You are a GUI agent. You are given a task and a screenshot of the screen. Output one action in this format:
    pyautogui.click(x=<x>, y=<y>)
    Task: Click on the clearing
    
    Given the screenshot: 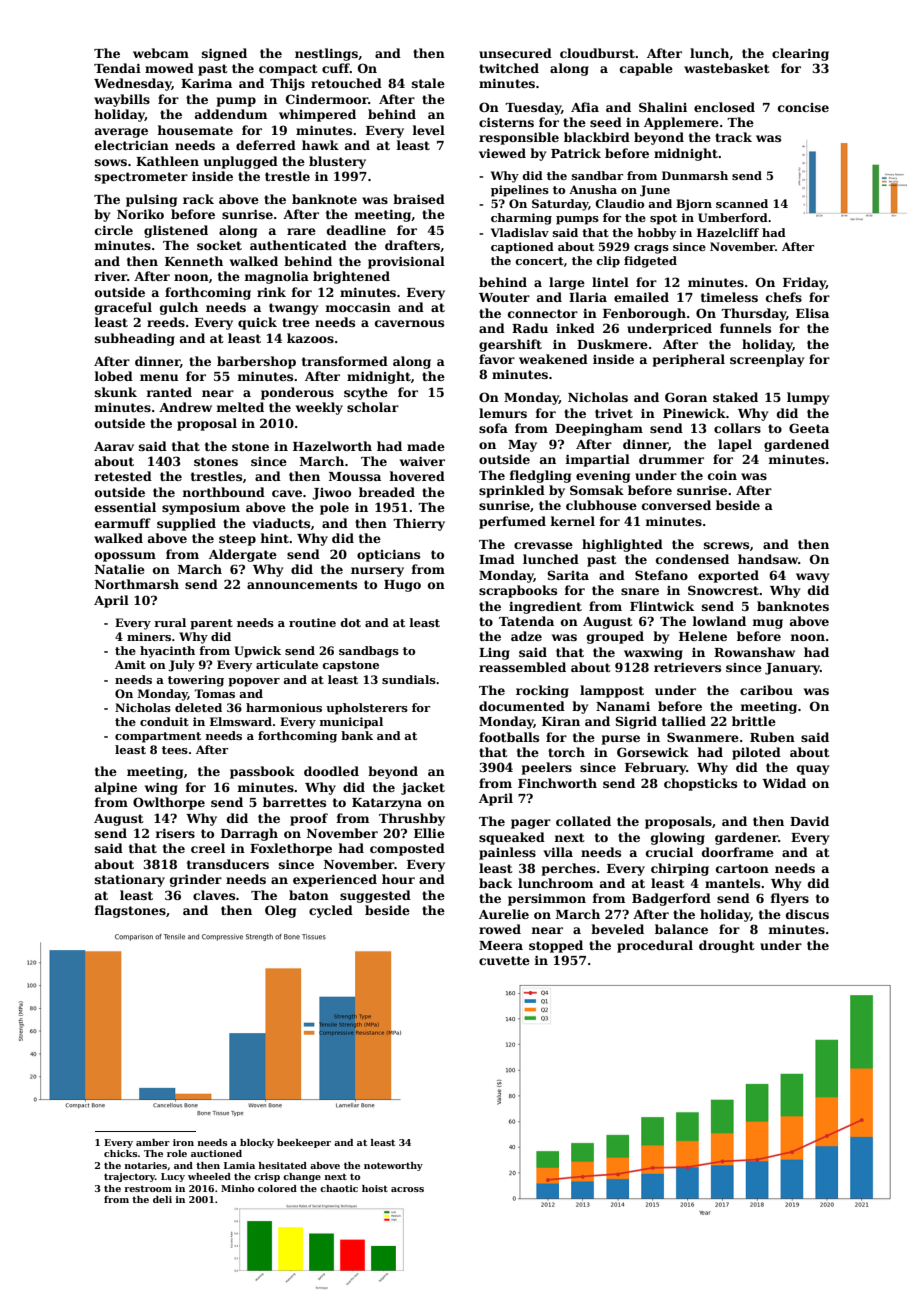 What is the action you would take?
    pyautogui.click(x=800, y=54)
